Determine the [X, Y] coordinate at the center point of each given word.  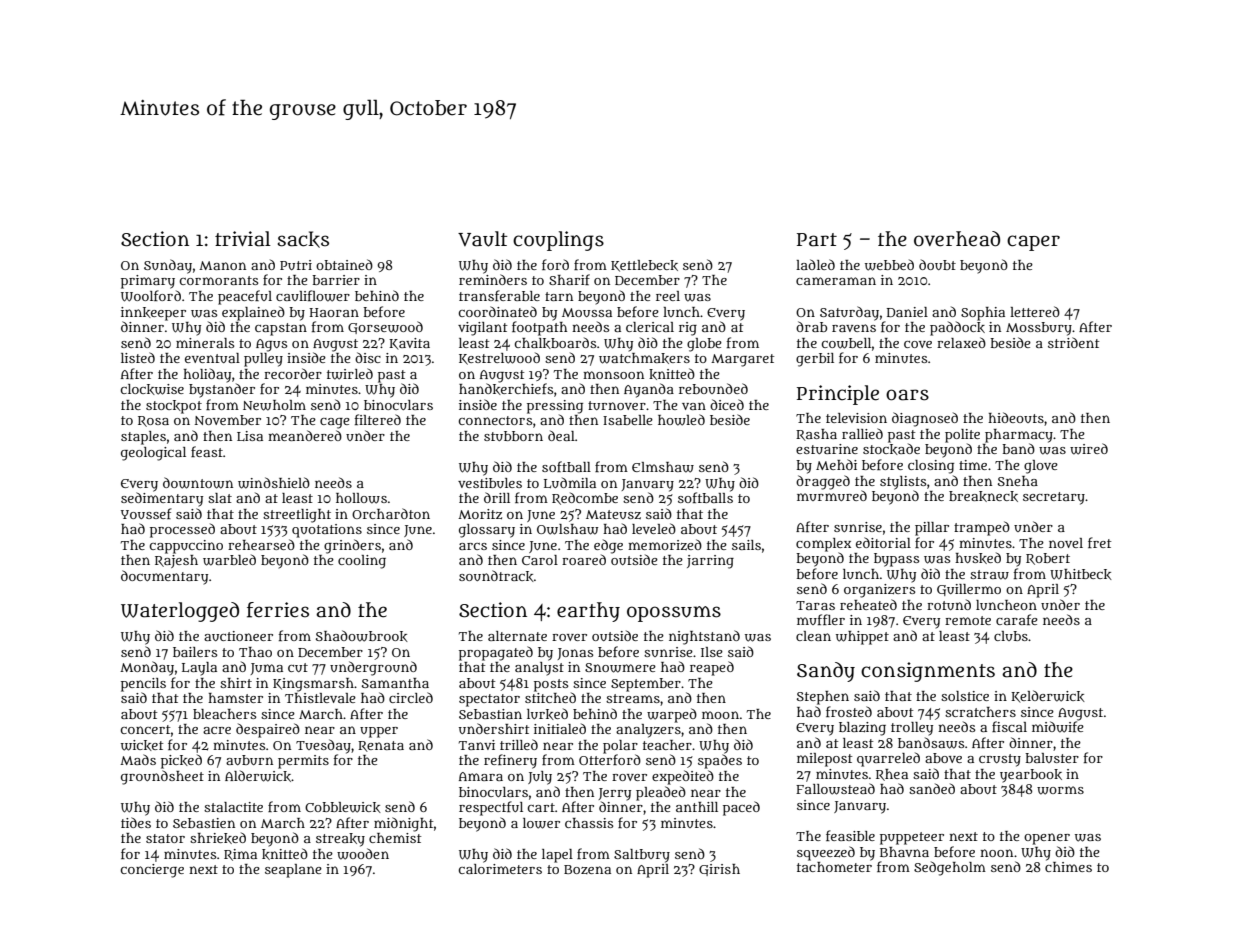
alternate [517, 636]
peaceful [245, 297]
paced [741, 808]
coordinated [497, 311]
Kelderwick [1048, 696]
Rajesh [176, 561]
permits [303, 762]
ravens [854, 328]
